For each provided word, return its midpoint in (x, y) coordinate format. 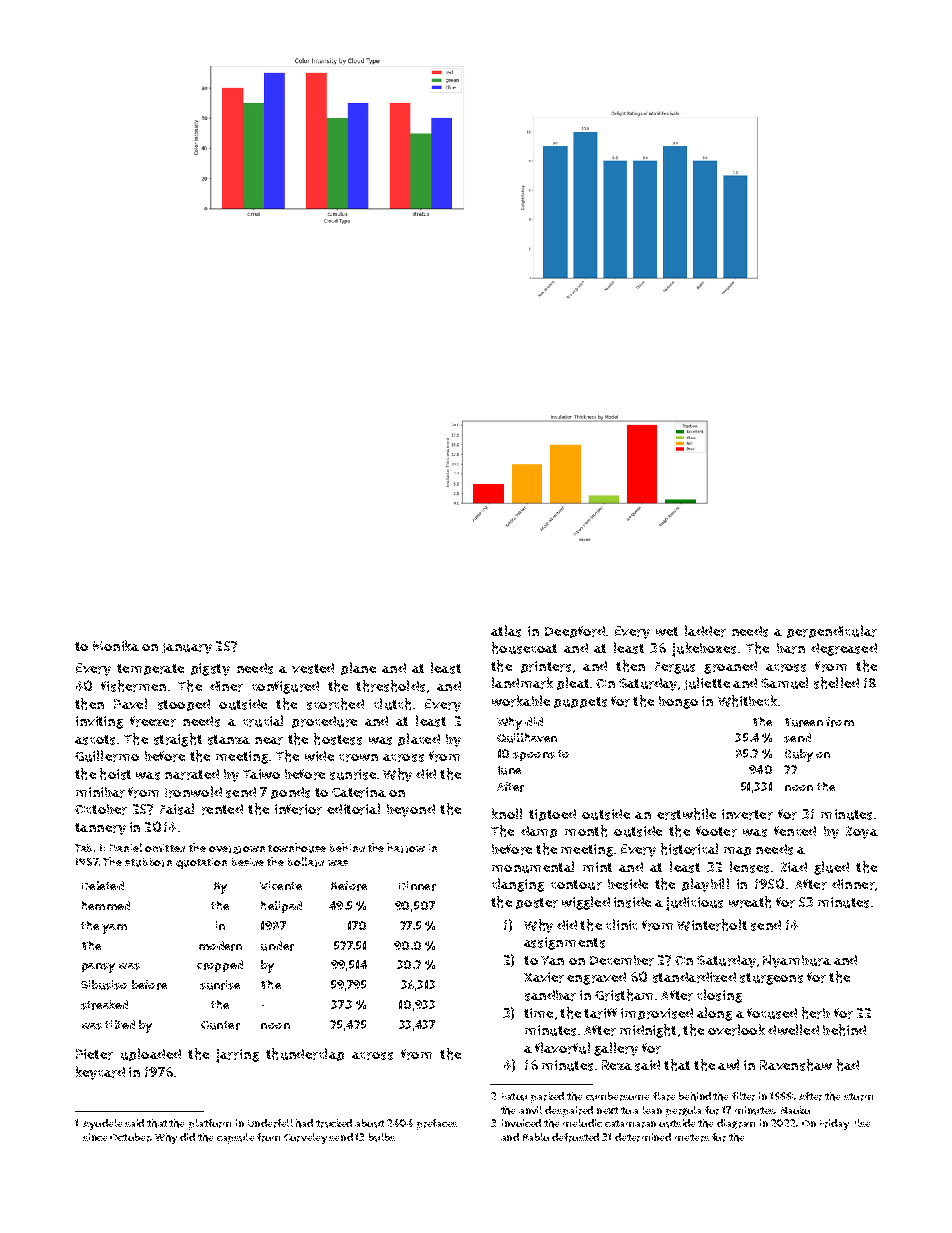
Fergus (675, 668)
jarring (237, 1056)
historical (689, 849)
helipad (281, 907)
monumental (533, 867)
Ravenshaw (796, 1065)
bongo (678, 702)
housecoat (524, 648)
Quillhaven (527, 738)
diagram (736, 1124)
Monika (116, 645)
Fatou (514, 1097)
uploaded (151, 1054)
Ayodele (102, 1124)
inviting (99, 722)
